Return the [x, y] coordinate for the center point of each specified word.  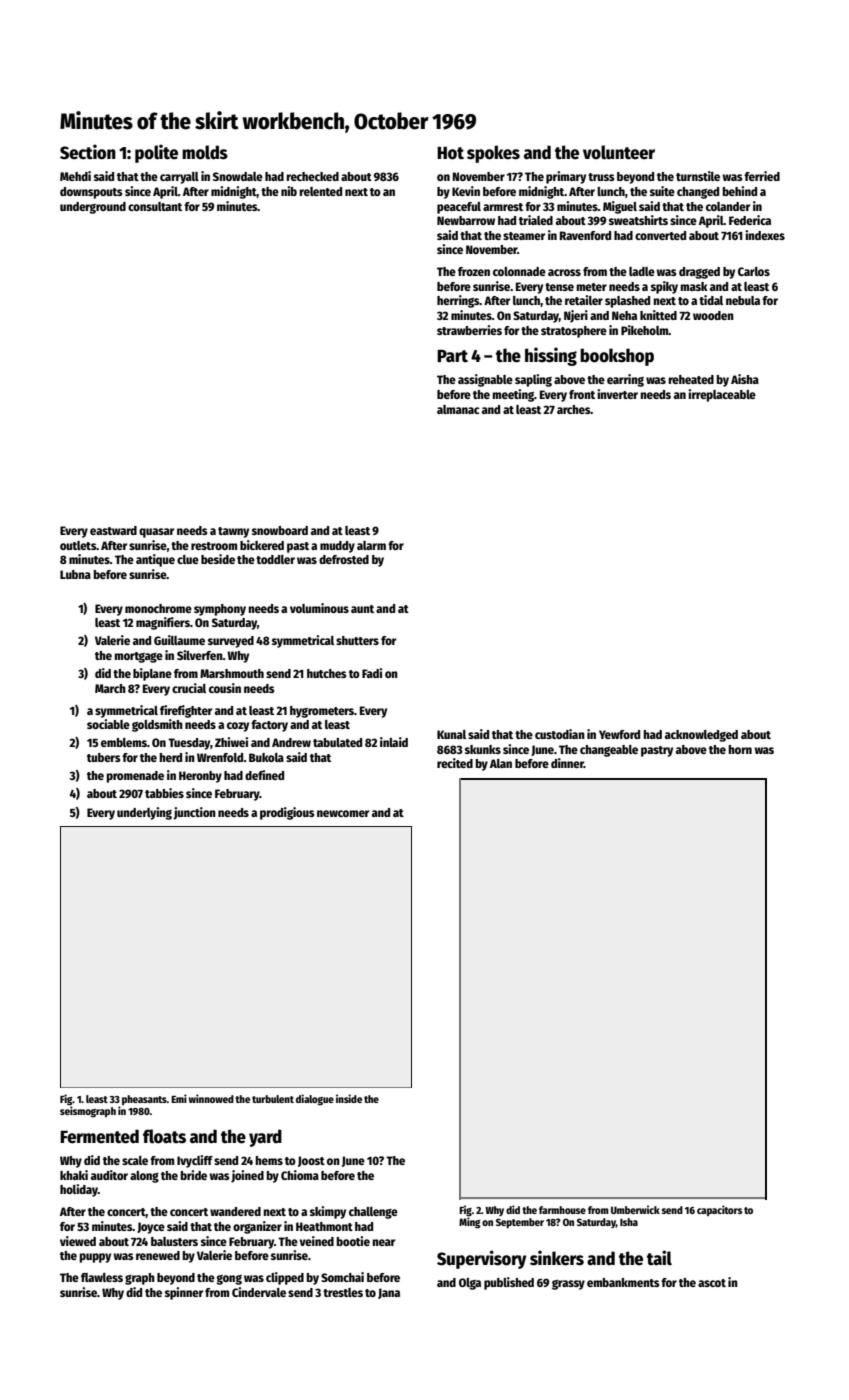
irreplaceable [722, 395]
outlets [78, 545]
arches [574, 409]
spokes [493, 154]
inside [349, 1098]
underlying [144, 813]
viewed [78, 1241]
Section [88, 152]
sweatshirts [638, 220]
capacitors [719, 1210]
